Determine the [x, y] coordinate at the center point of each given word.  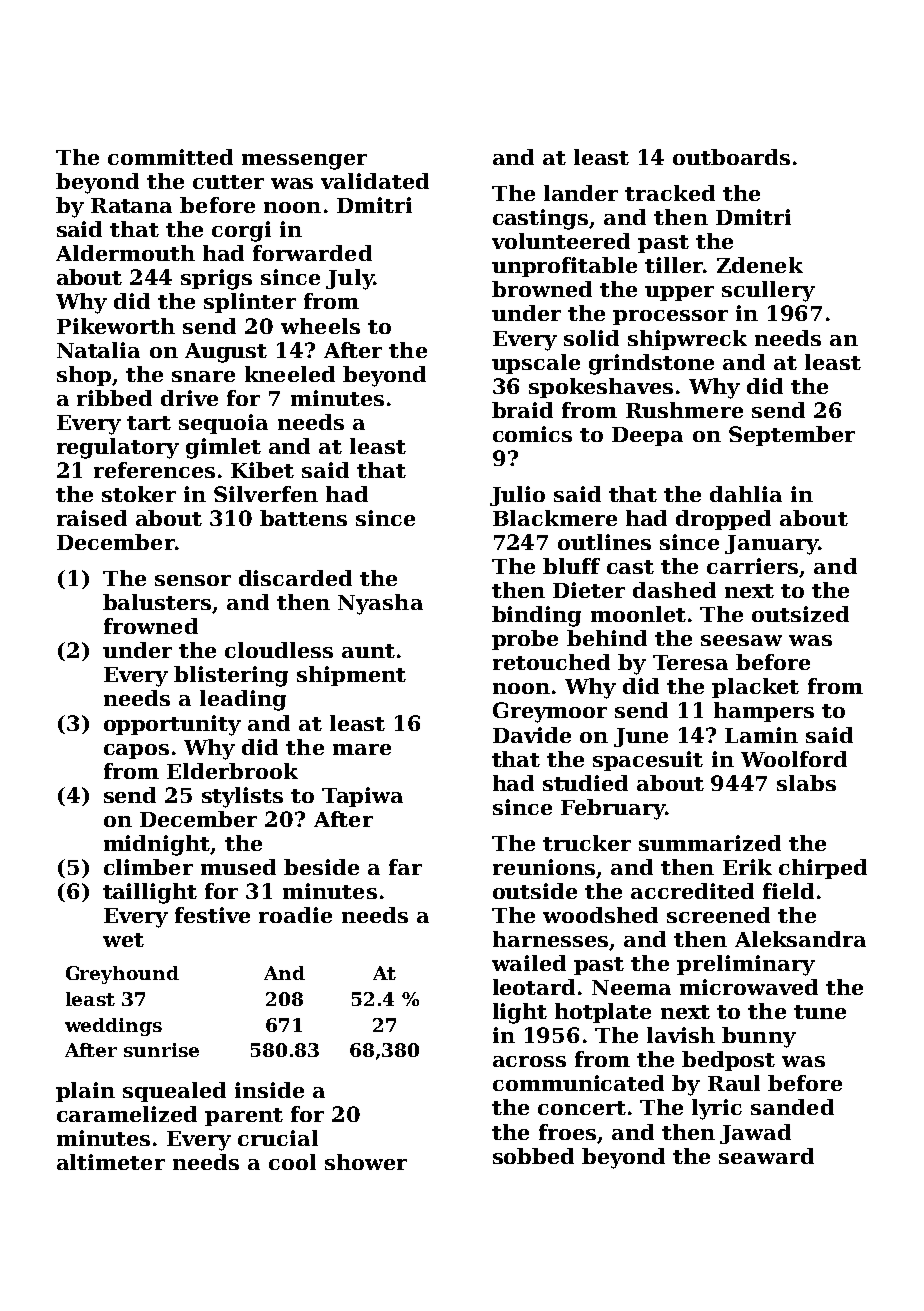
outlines [604, 542]
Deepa [647, 436]
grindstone [651, 364]
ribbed [114, 398]
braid [522, 410]
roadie [295, 915]
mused [238, 867]
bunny [759, 1037]
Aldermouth [125, 253]
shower [366, 1162]
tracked [670, 193]
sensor [193, 580]
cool [292, 1162]
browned [542, 289]
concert [582, 1108]
